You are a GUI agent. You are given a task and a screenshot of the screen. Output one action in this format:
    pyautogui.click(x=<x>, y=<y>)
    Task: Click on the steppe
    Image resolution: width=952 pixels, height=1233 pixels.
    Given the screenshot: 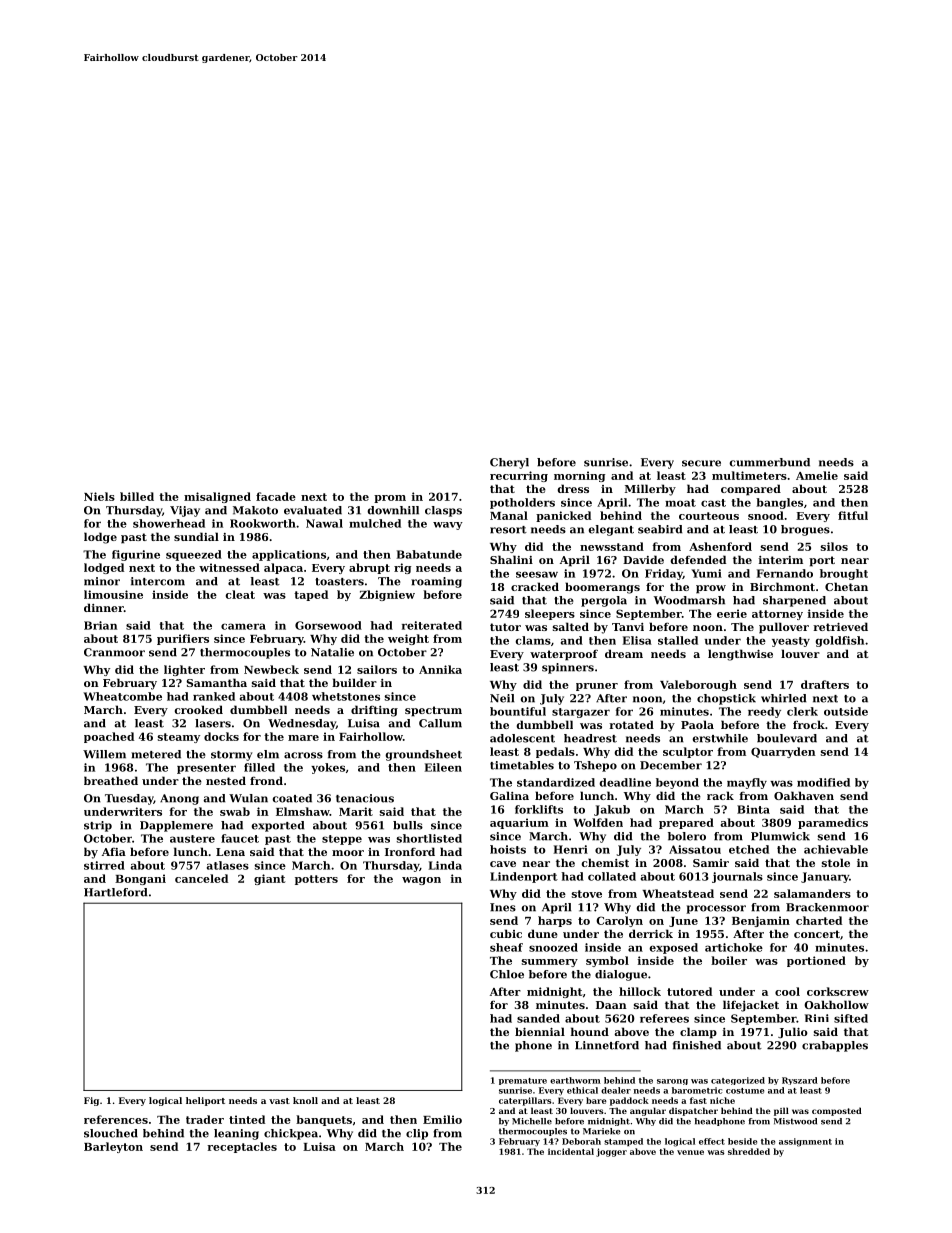 What is the action you would take?
    pyautogui.click(x=342, y=840)
